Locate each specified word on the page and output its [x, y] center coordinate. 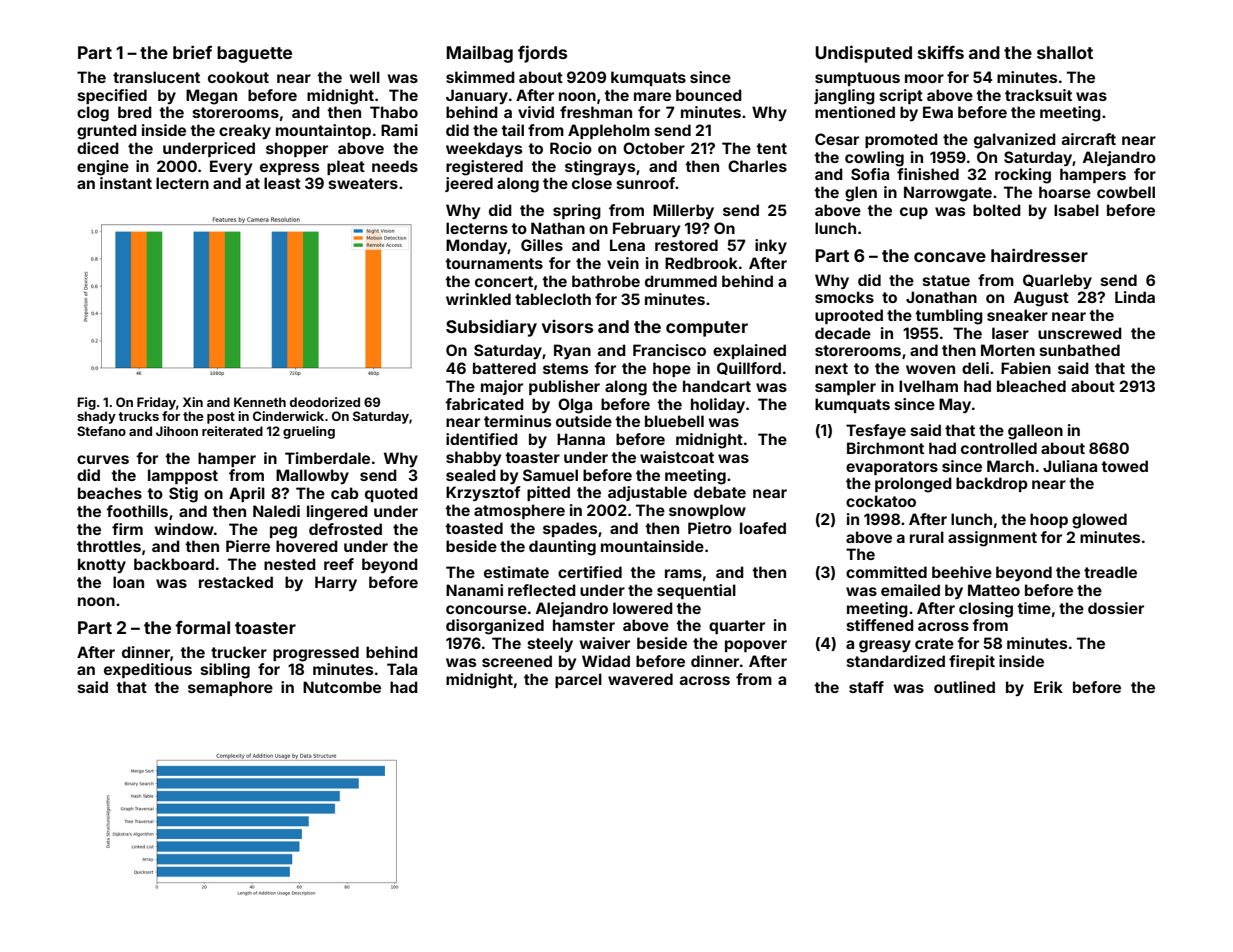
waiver [605, 643]
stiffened [880, 625]
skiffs [941, 52]
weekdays [484, 149]
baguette [254, 54]
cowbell [1126, 192]
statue [946, 280]
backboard [174, 564]
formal [202, 627]
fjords [542, 54]
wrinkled [478, 299]
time [1034, 608]
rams [683, 573]
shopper [297, 149]
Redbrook [701, 263]
